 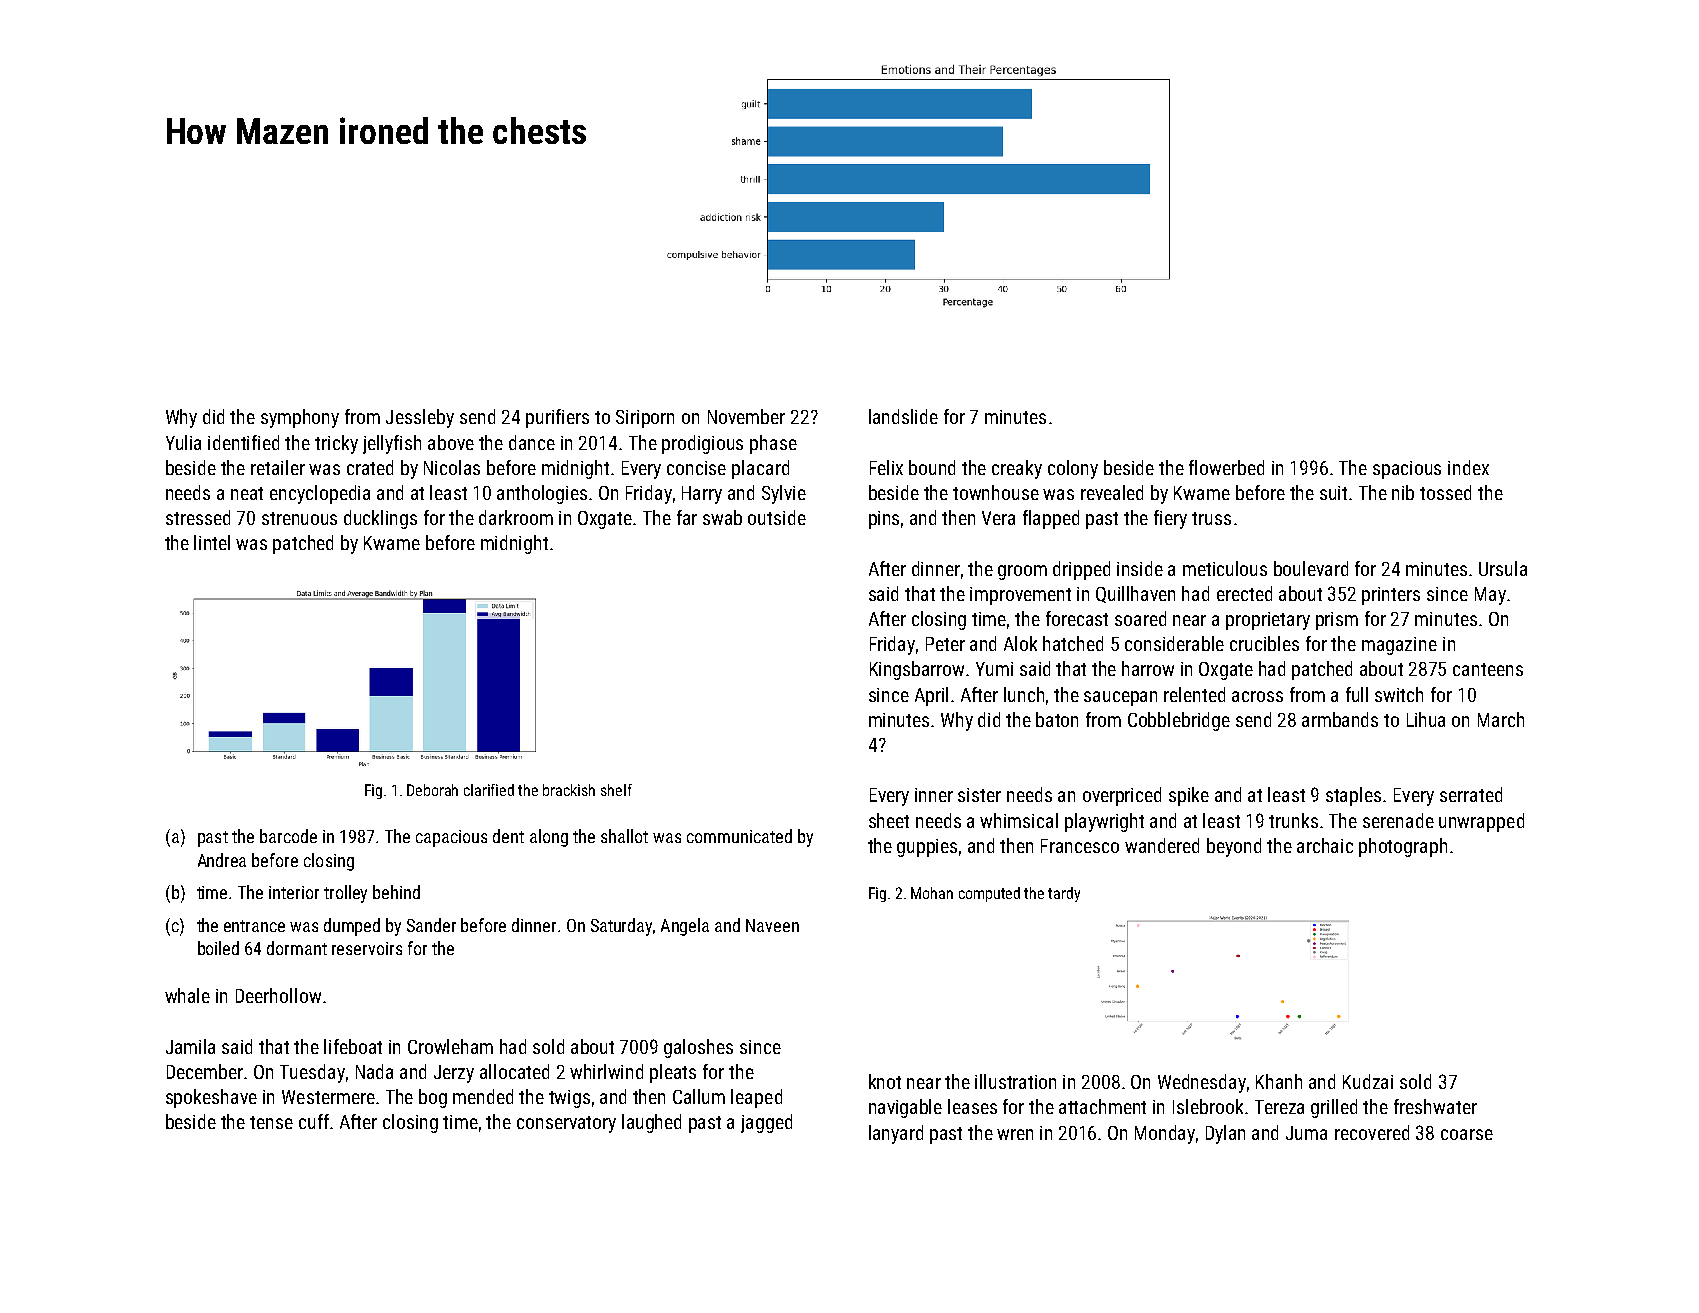 I want to click on Jessleby, so click(x=420, y=418).
